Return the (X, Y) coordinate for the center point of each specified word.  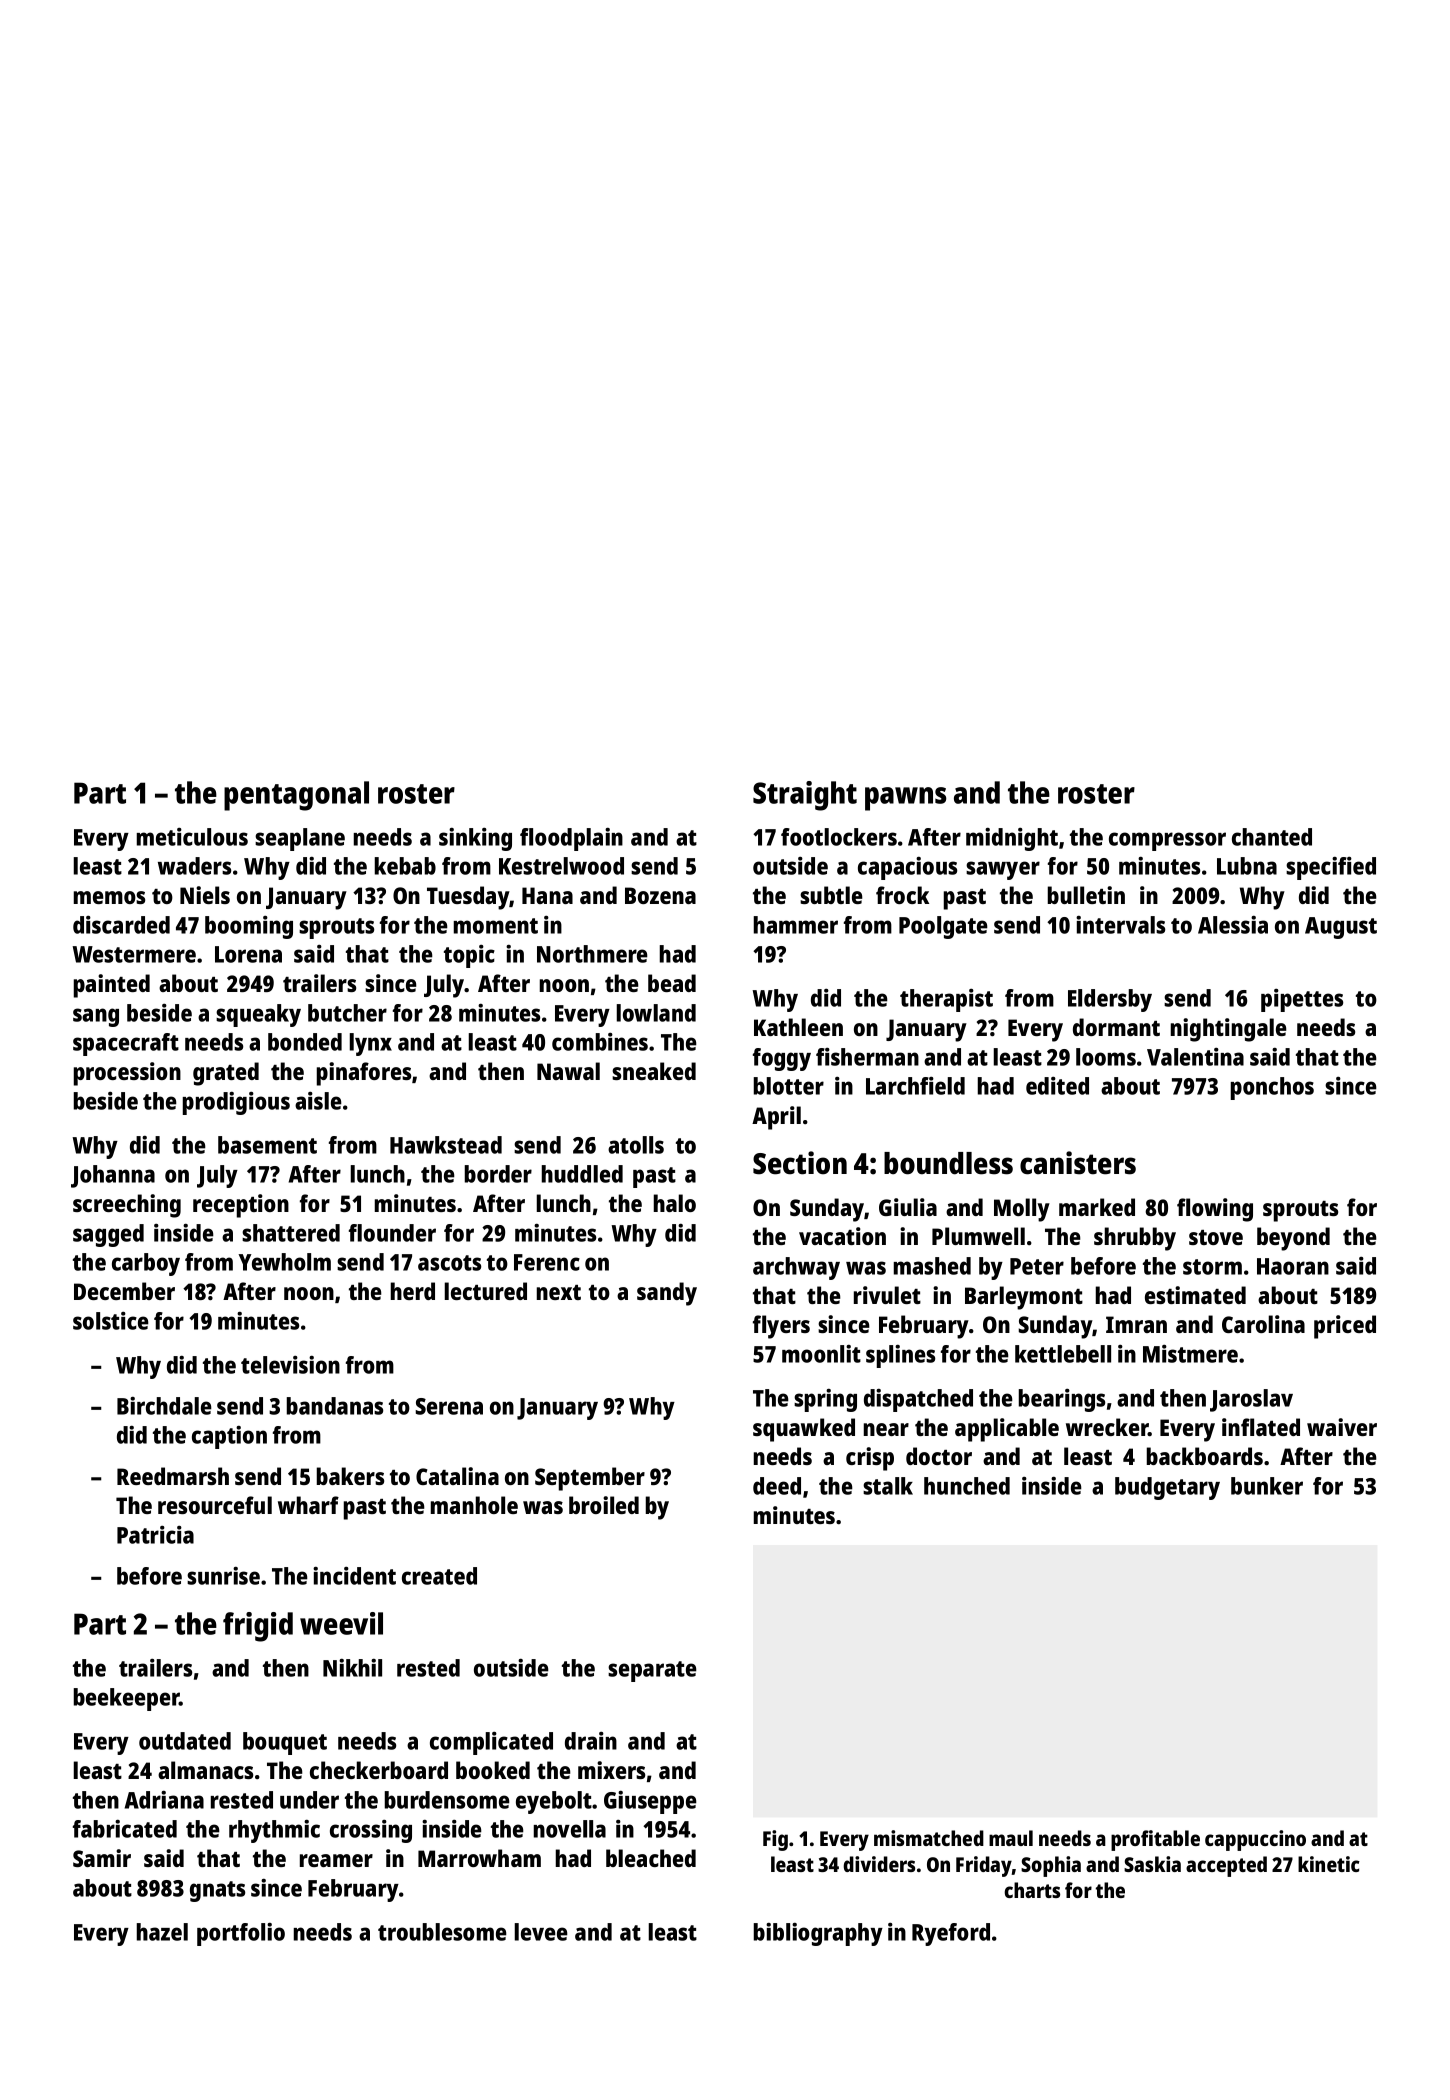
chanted (1272, 837)
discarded (121, 925)
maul (1011, 1838)
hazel (162, 1932)
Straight (805, 796)
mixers (611, 1770)
